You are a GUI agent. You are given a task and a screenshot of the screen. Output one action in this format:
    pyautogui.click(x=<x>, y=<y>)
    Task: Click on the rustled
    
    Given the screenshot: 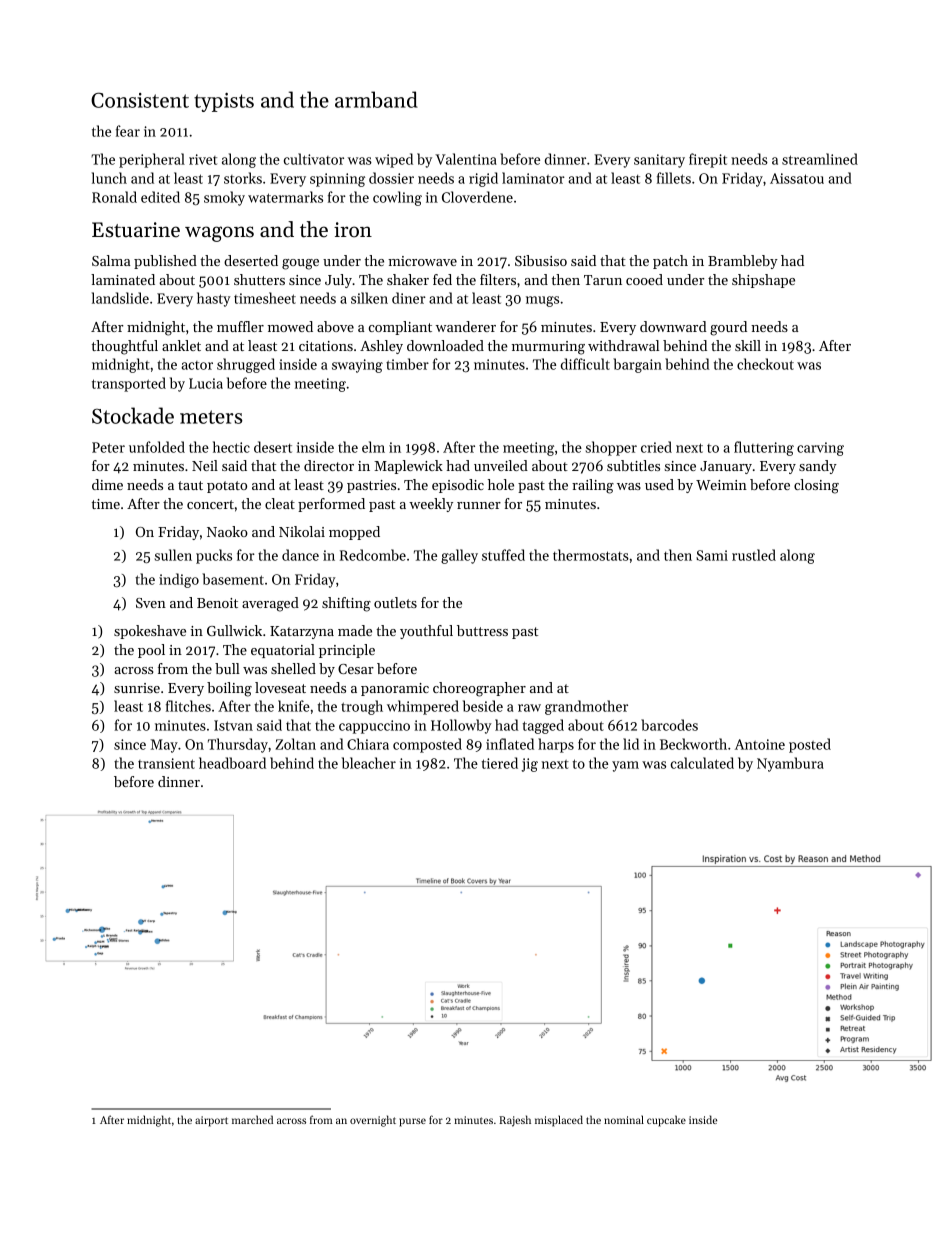 What is the action you would take?
    pyautogui.click(x=754, y=555)
